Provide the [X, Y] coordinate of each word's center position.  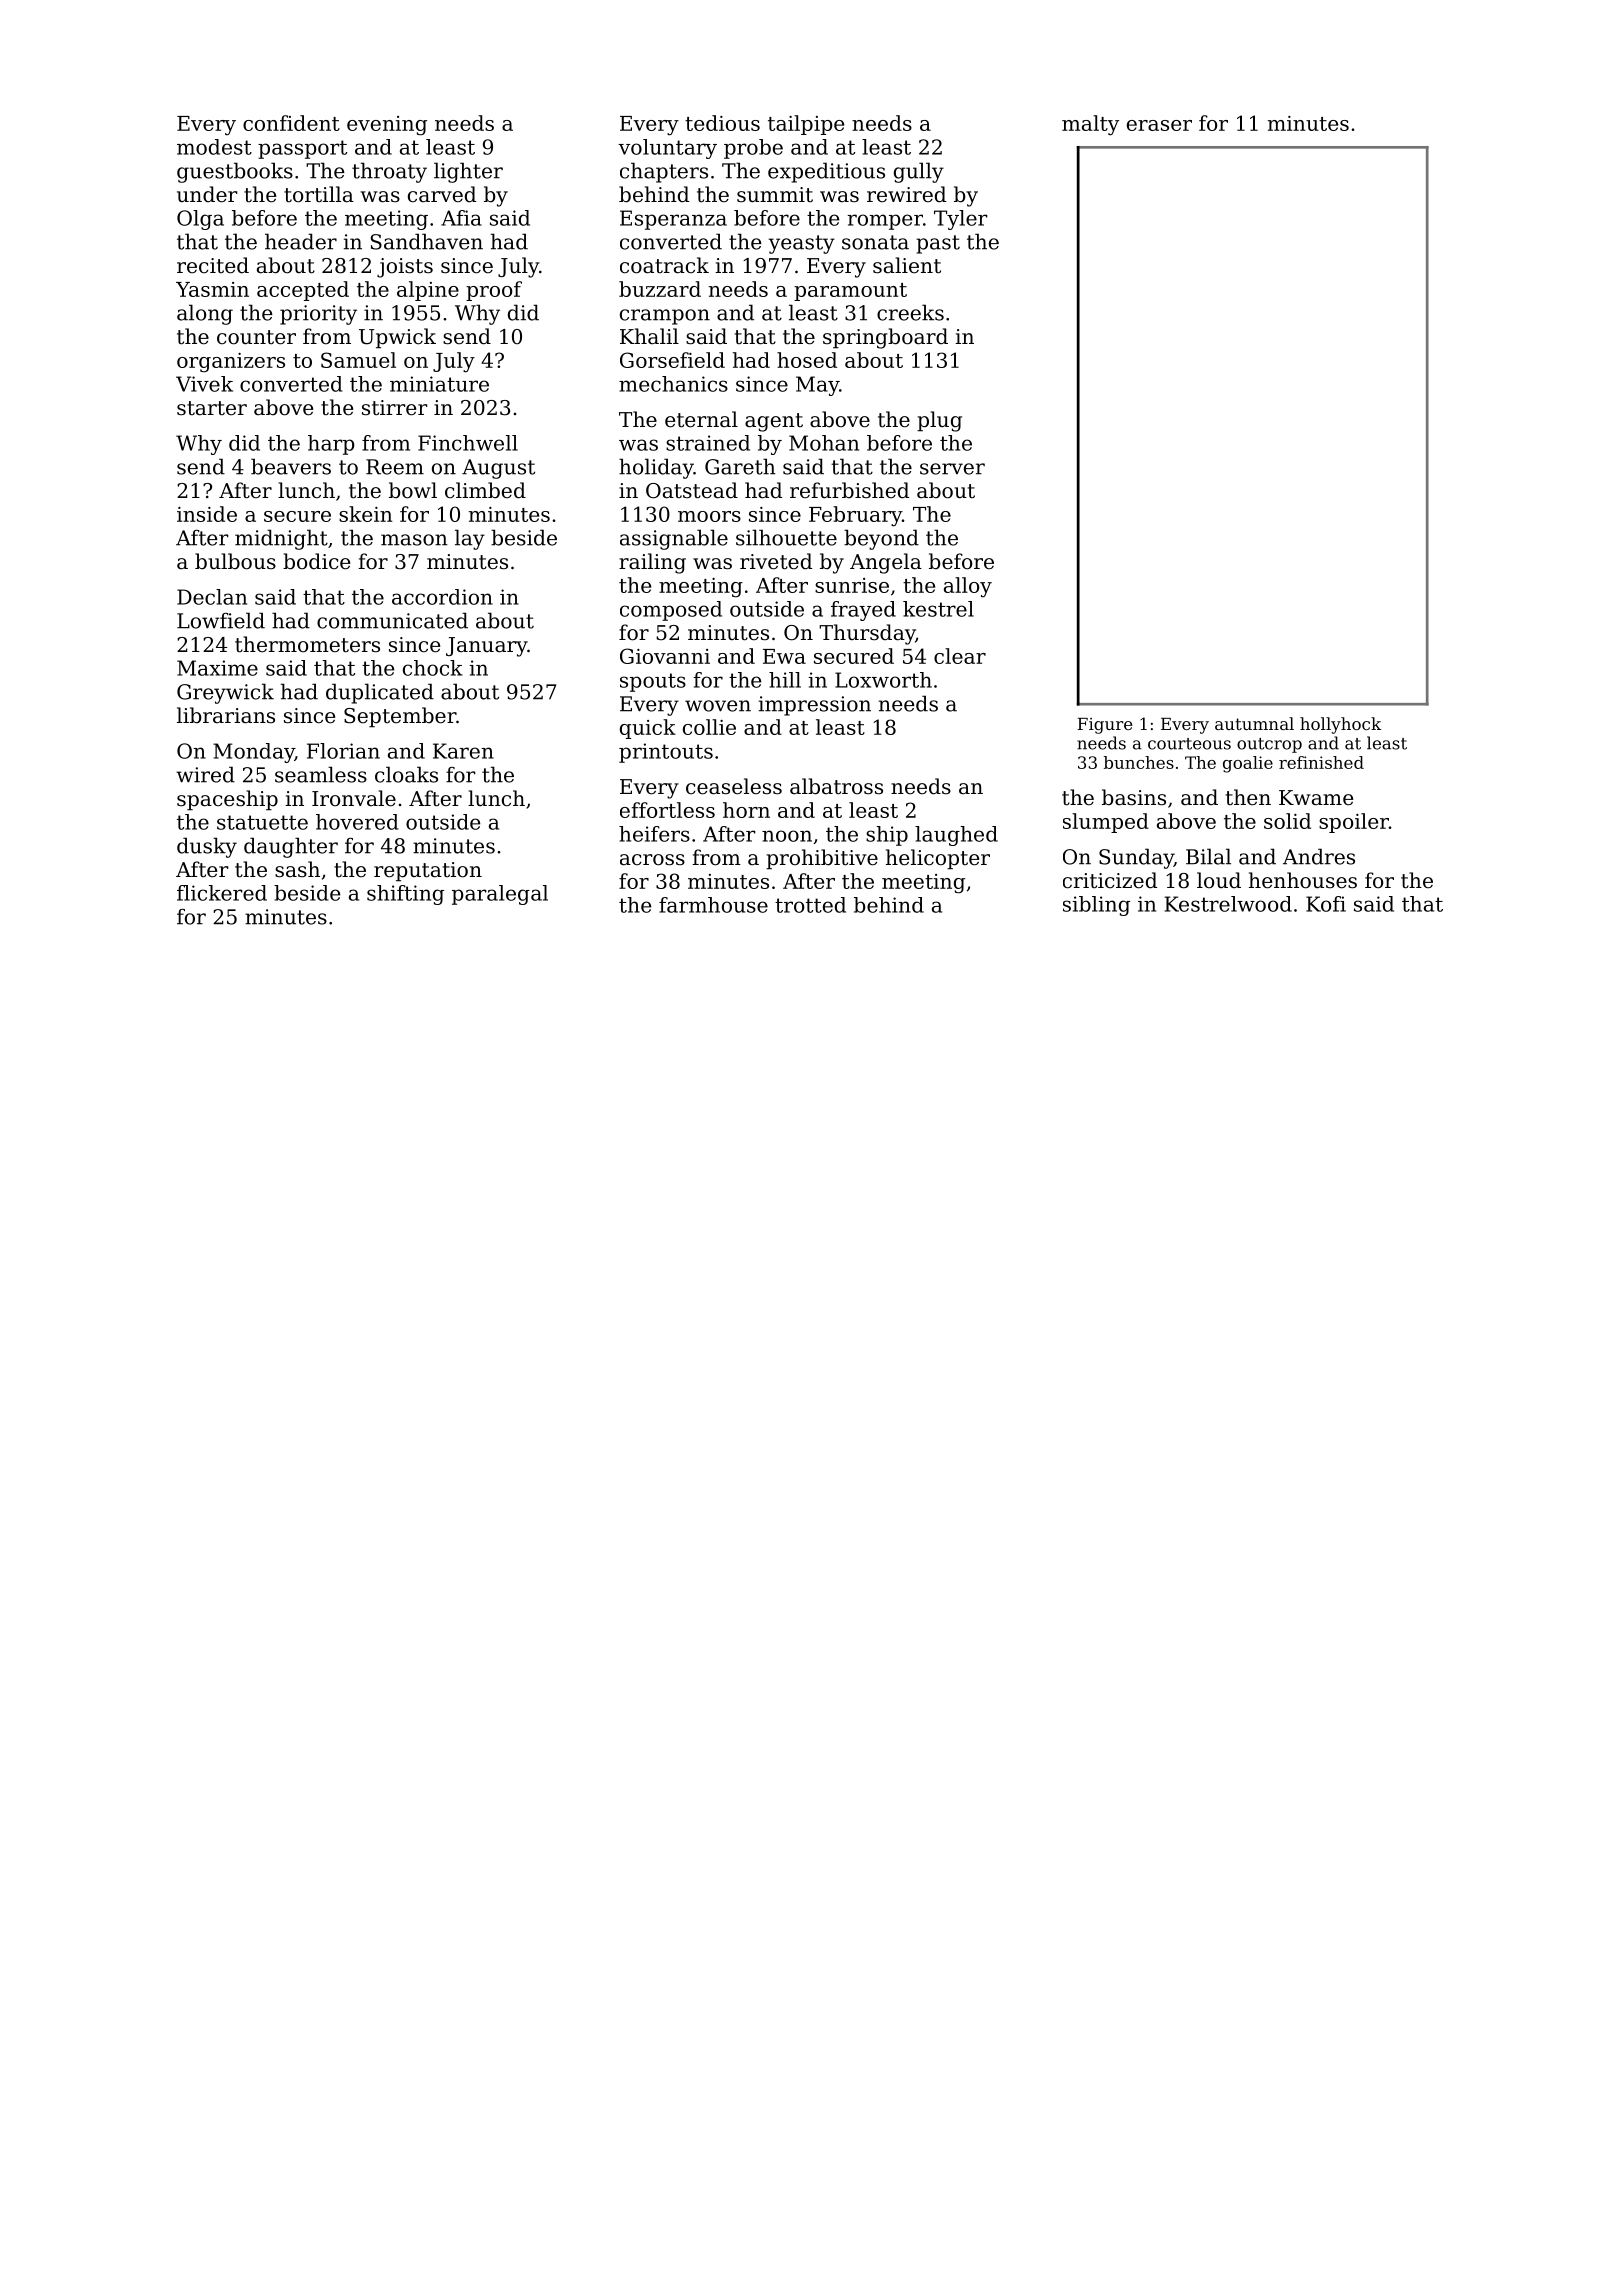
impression [815, 706]
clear [960, 656]
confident [291, 123]
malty [1090, 125]
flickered [222, 893]
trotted [810, 905]
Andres [1319, 856]
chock [433, 668]
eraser [1159, 125]
